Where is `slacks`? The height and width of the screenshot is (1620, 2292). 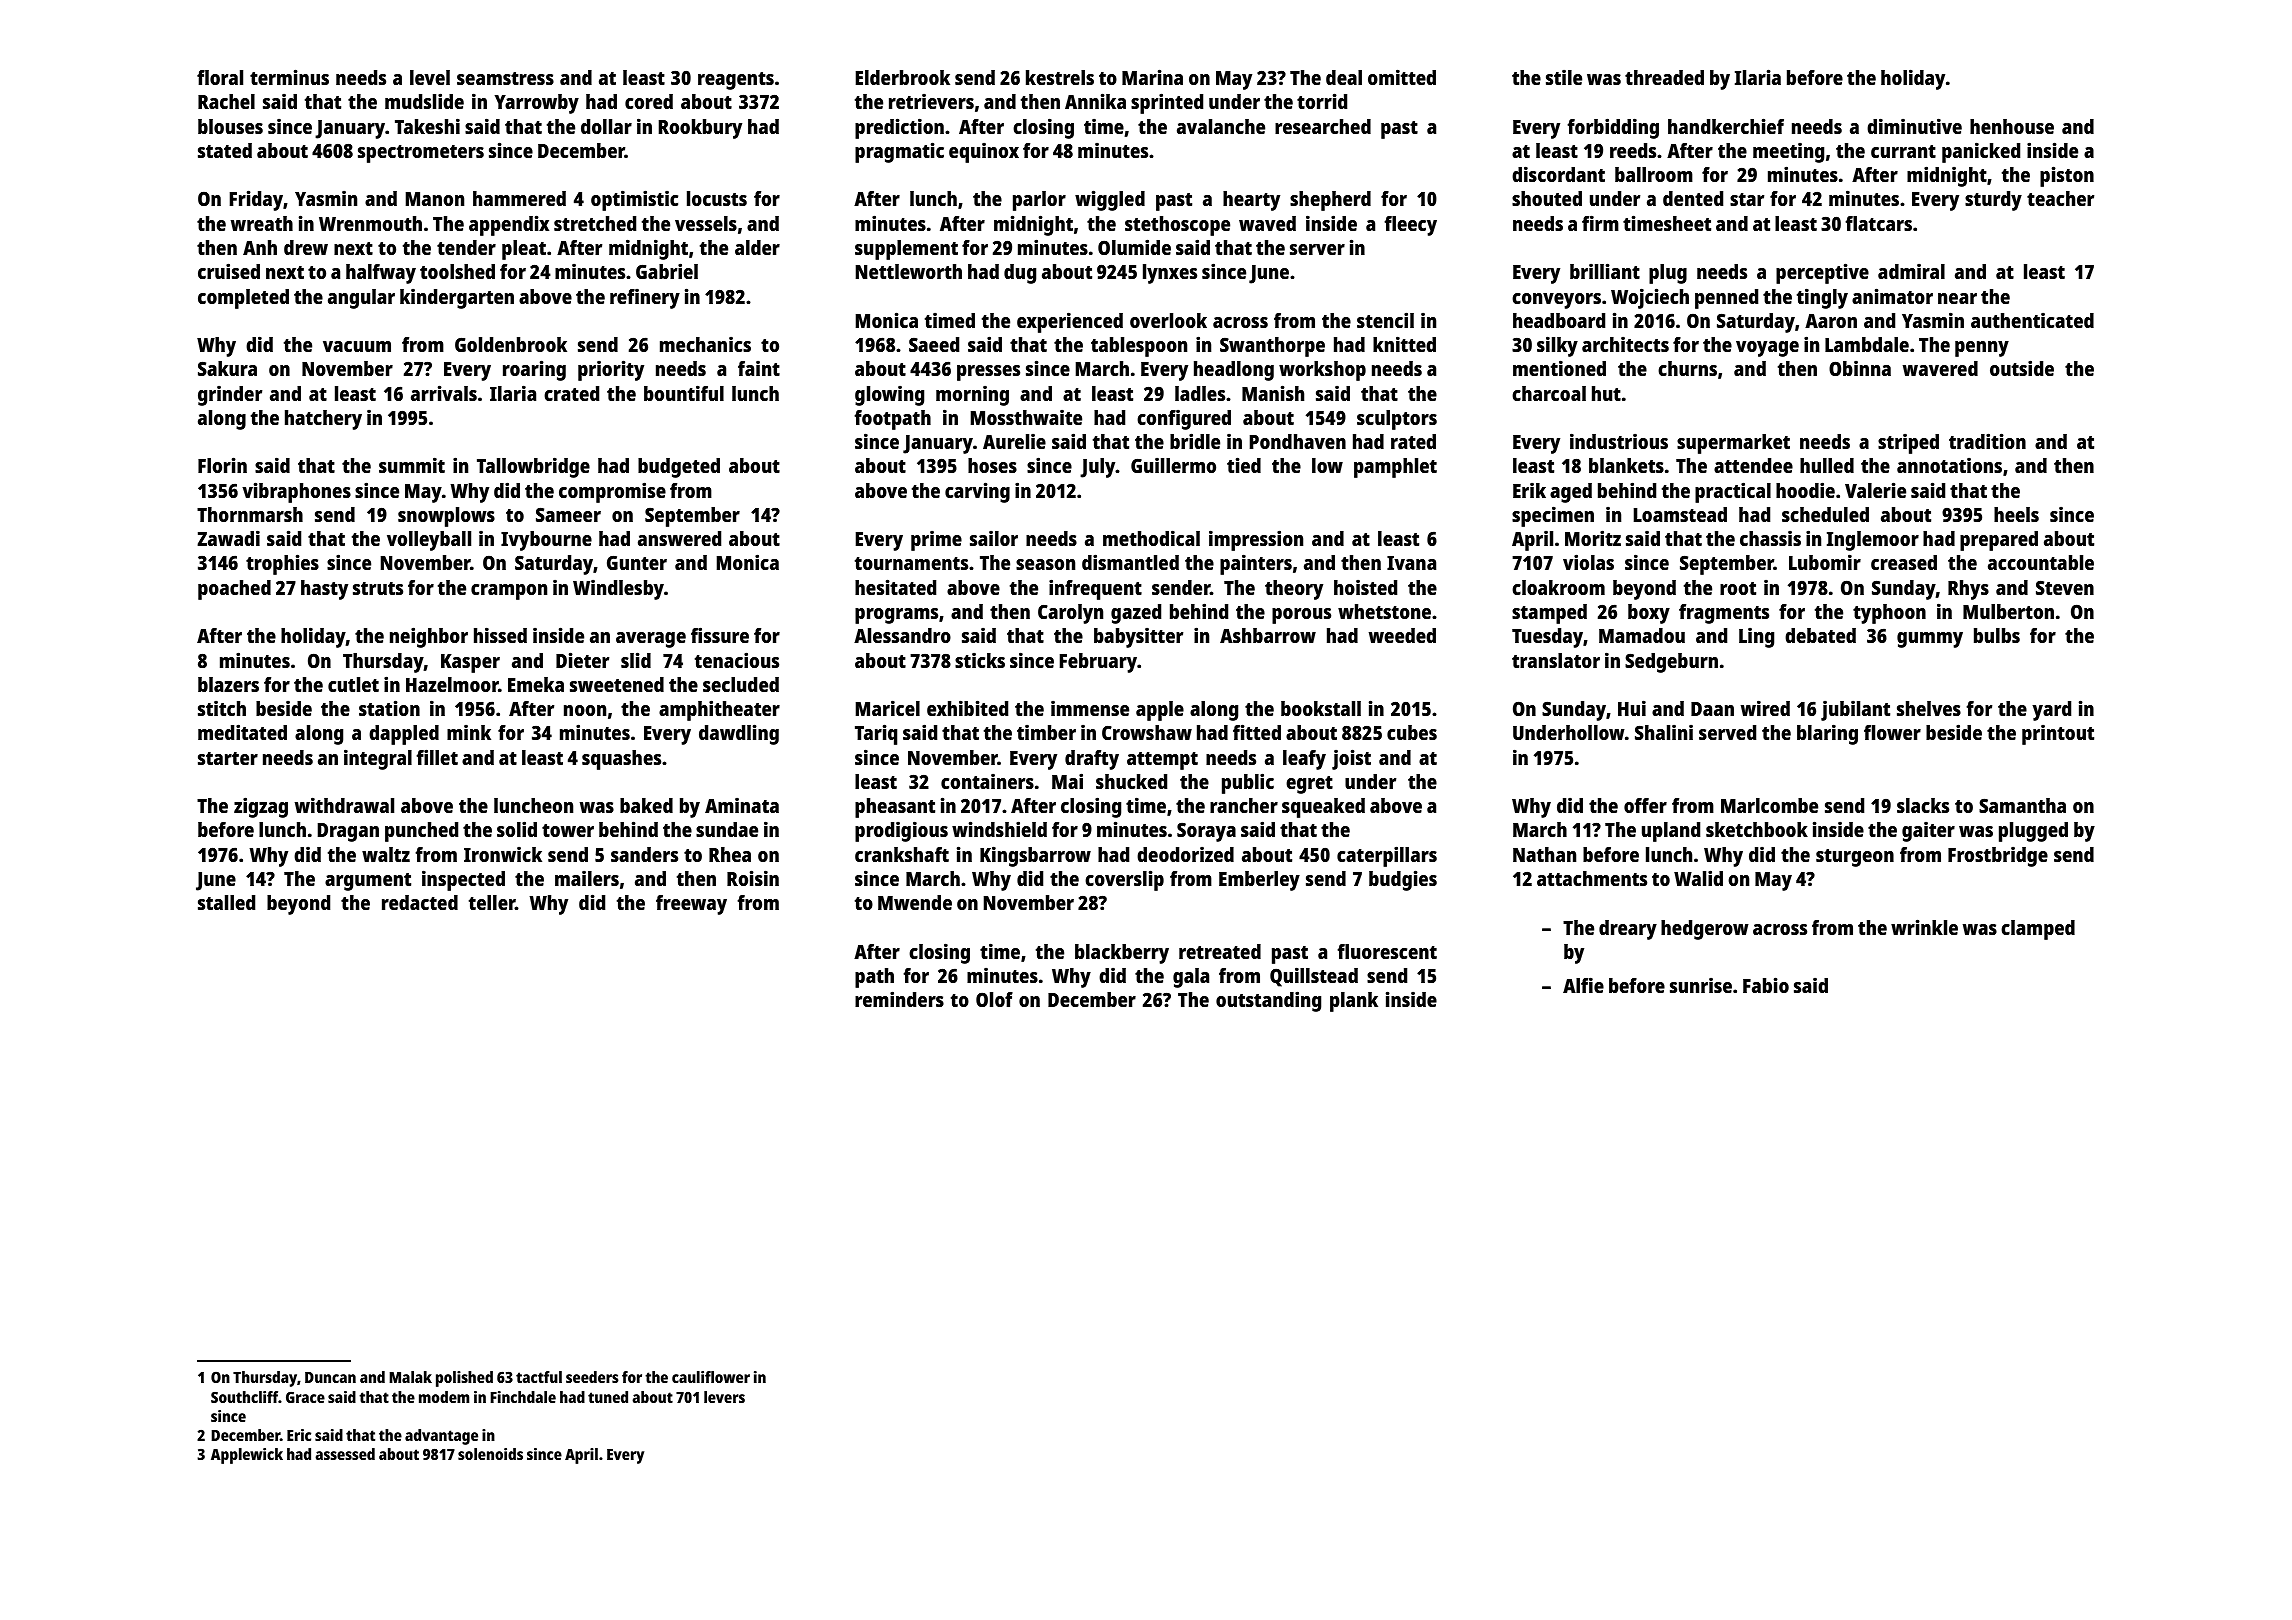 slacks is located at coordinates (1923, 805).
